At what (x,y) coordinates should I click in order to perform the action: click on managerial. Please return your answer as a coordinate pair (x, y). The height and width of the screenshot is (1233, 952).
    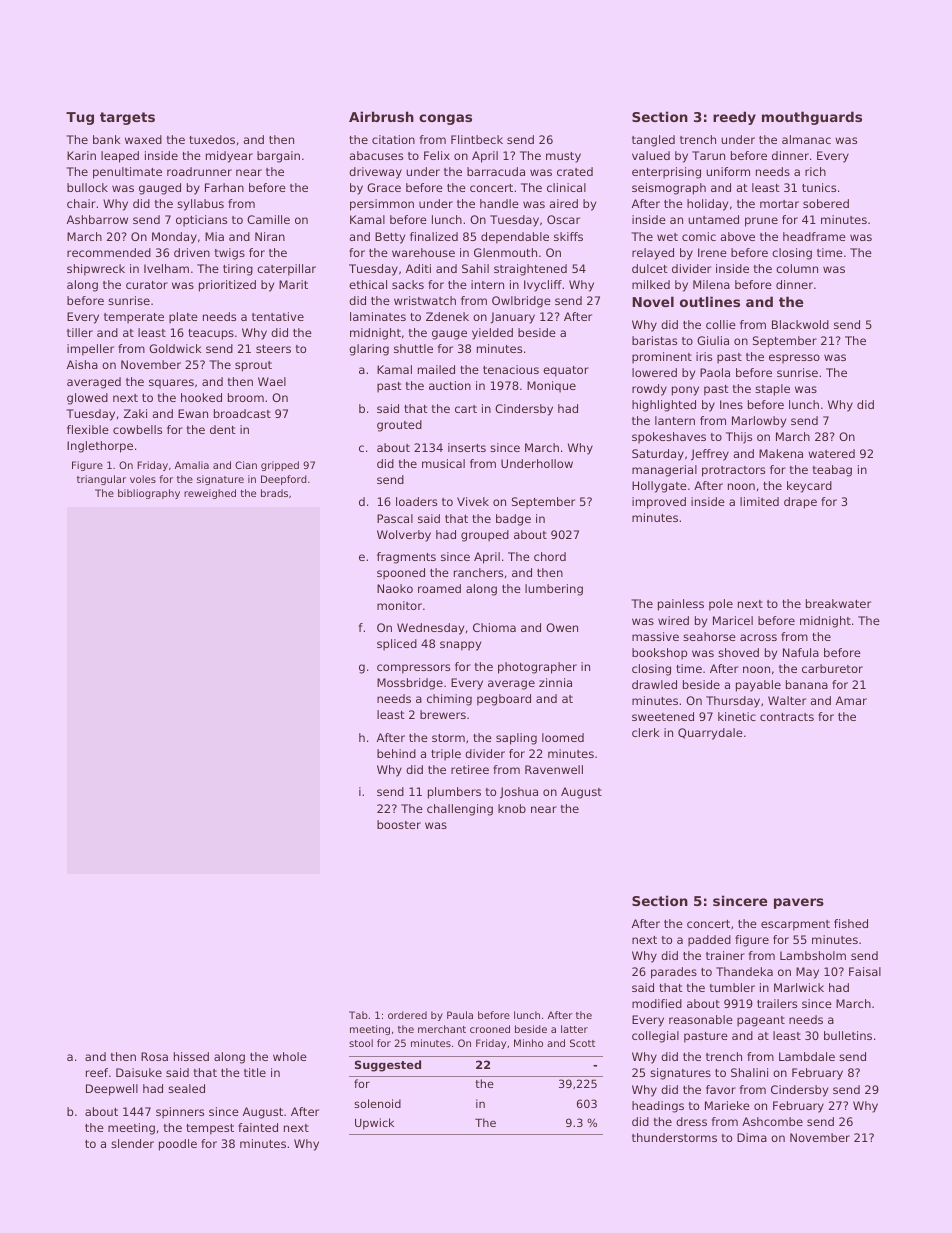
    Looking at the image, I should click on (664, 471).
